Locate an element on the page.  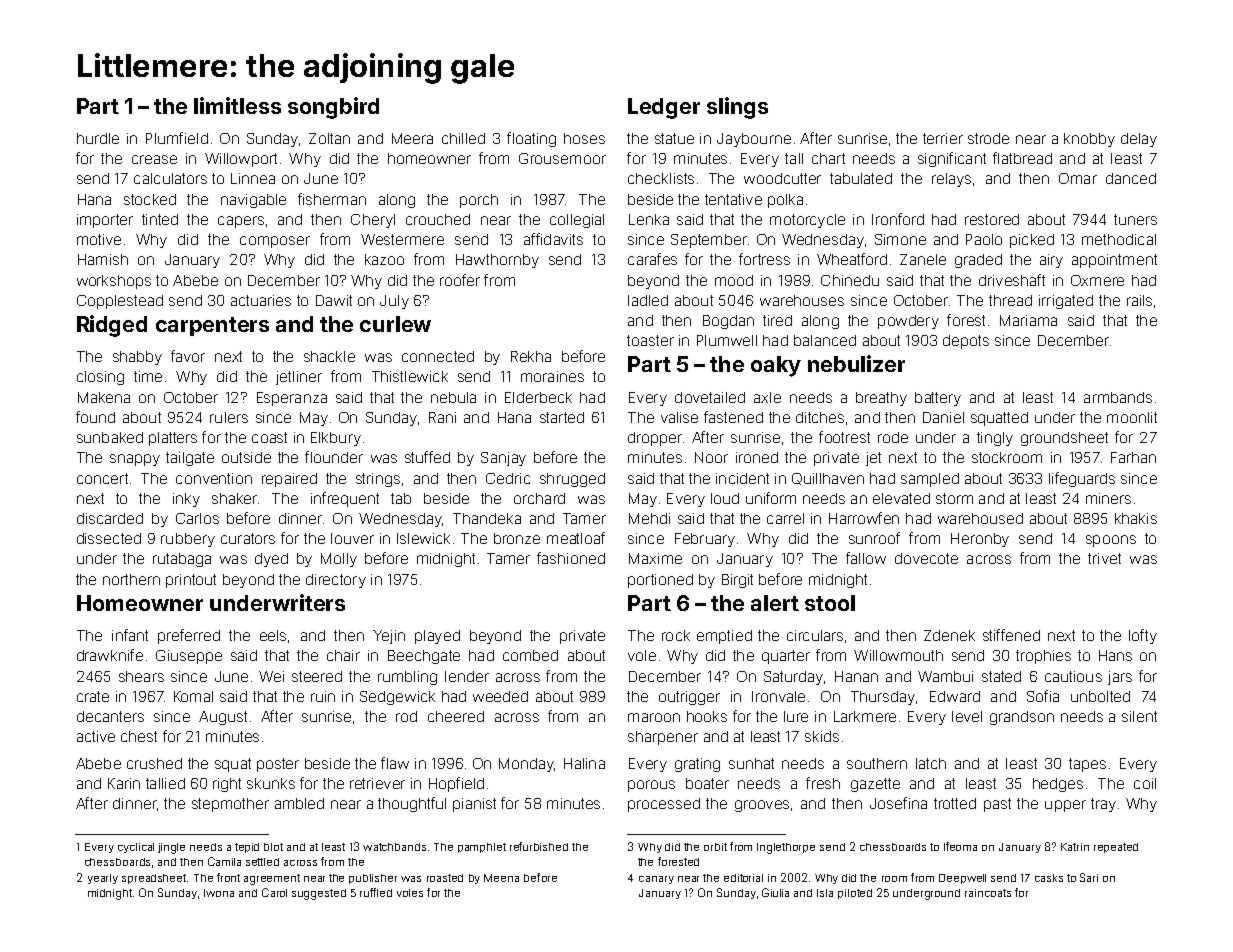
emptied is located at coordinates (724, 637).
